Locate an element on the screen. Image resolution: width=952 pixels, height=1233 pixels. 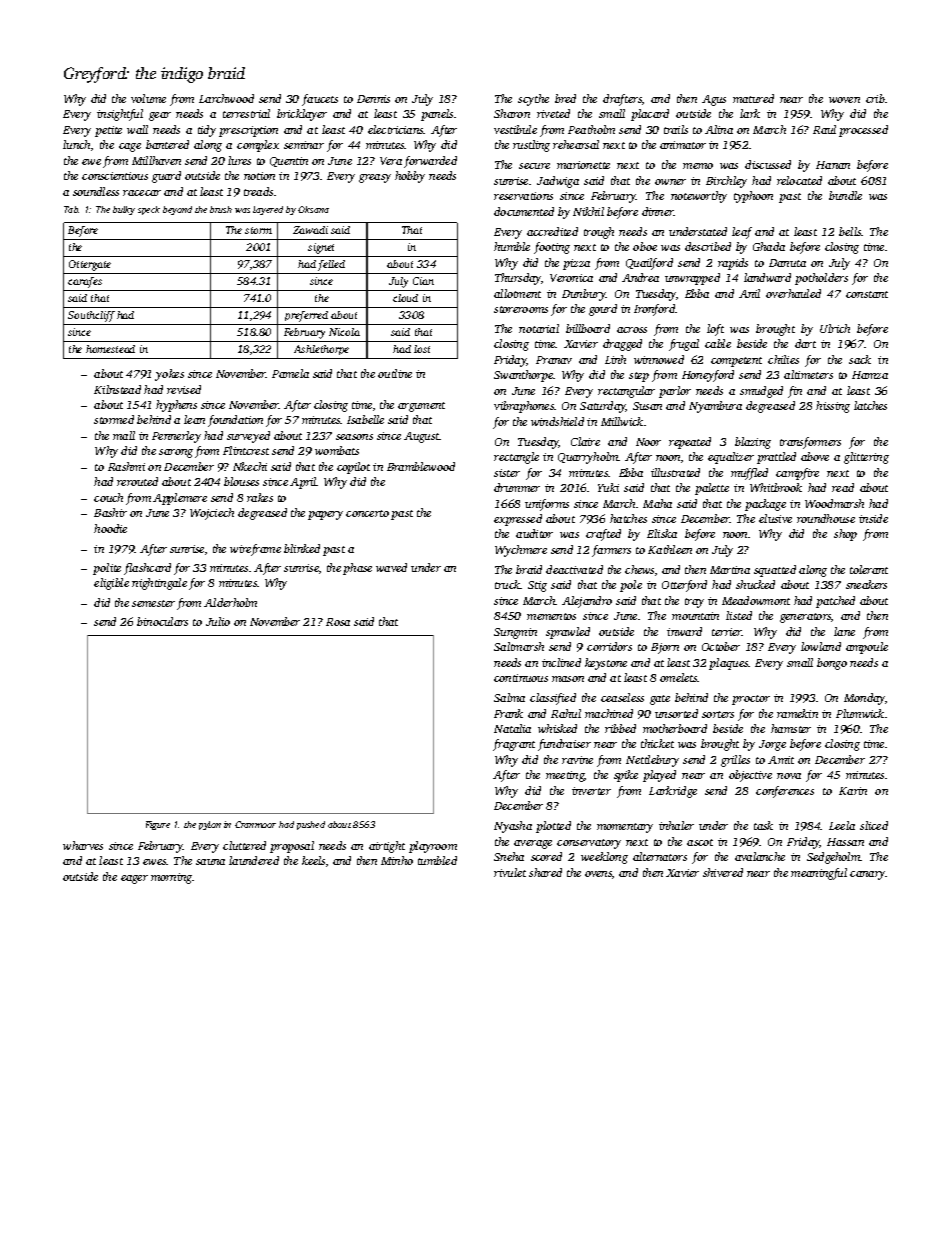
dart is located at coordinates (805, 343).
